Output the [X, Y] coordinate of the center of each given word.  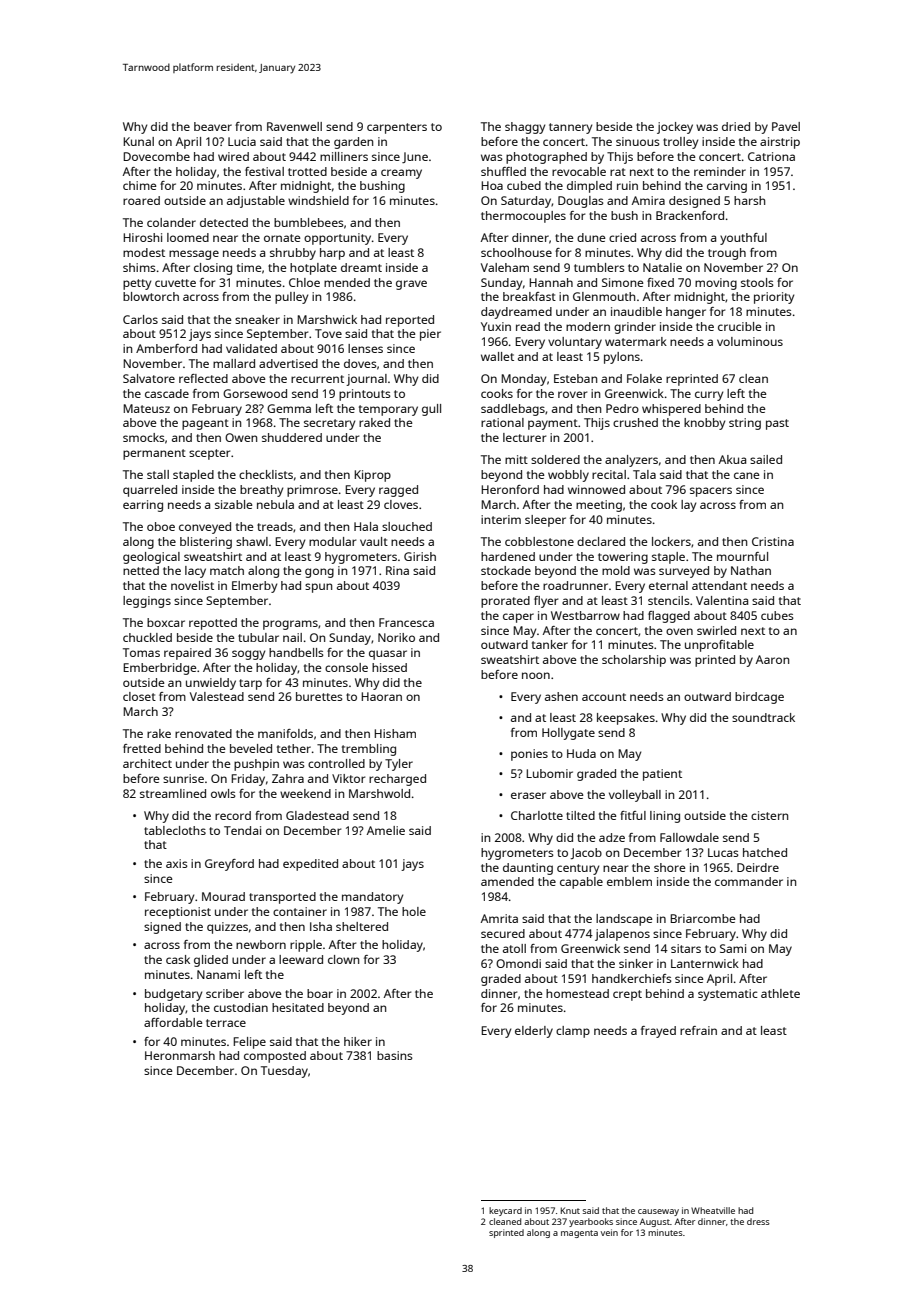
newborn [261, 944]
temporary [388, 410]
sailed [766, 459]
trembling [369, 750]
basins [395, 1055]
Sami [733, 948]
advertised [288, 363]
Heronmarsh [180, 1055]
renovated [203, 733]
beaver [213, 126]
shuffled [503, 171]
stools [757, 282]
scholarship [634, 661]
